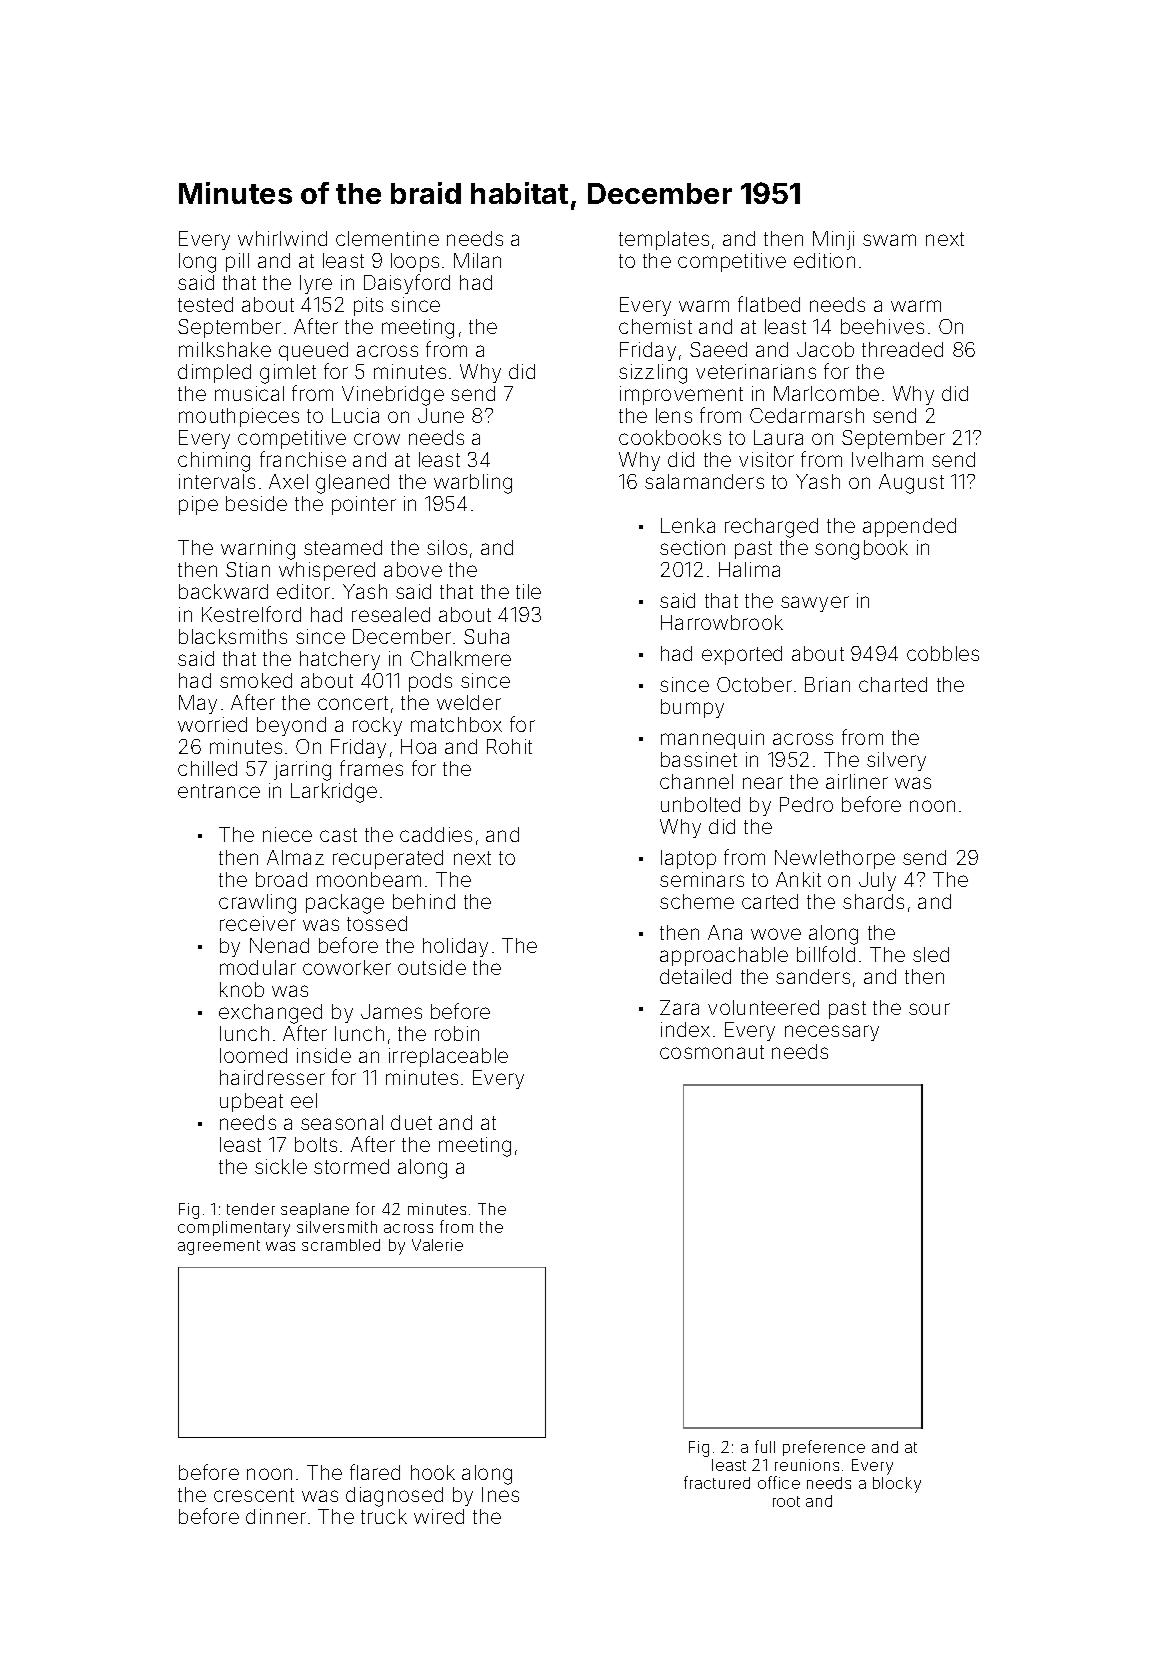 The width and height of the image is (1165, 1654). What do you see at coordinates (664, 240) in the image?
I see `templates` at bounding box center [664, 240].
